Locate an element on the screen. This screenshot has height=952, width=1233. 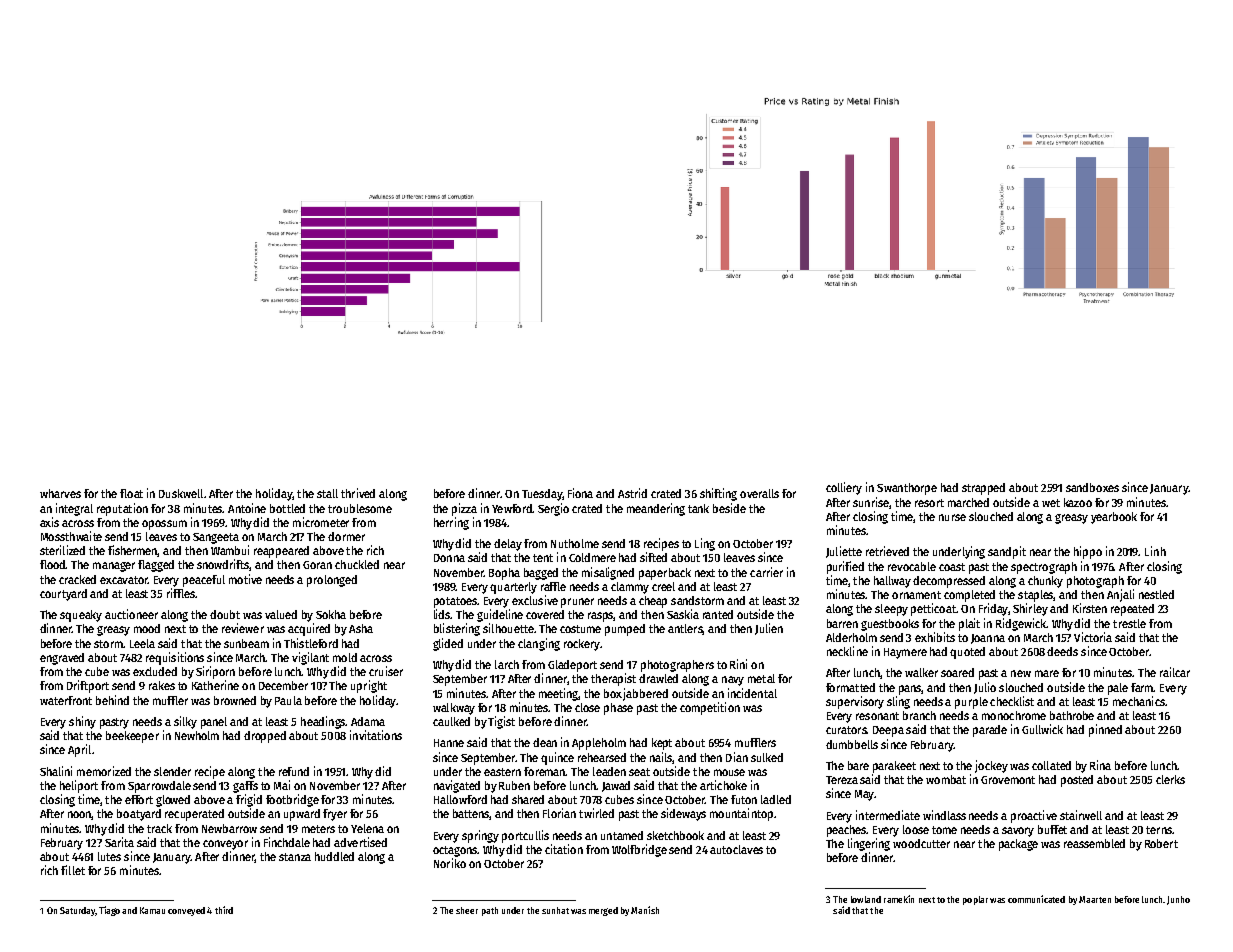
clerks is located at coordinates (1170, 779).
